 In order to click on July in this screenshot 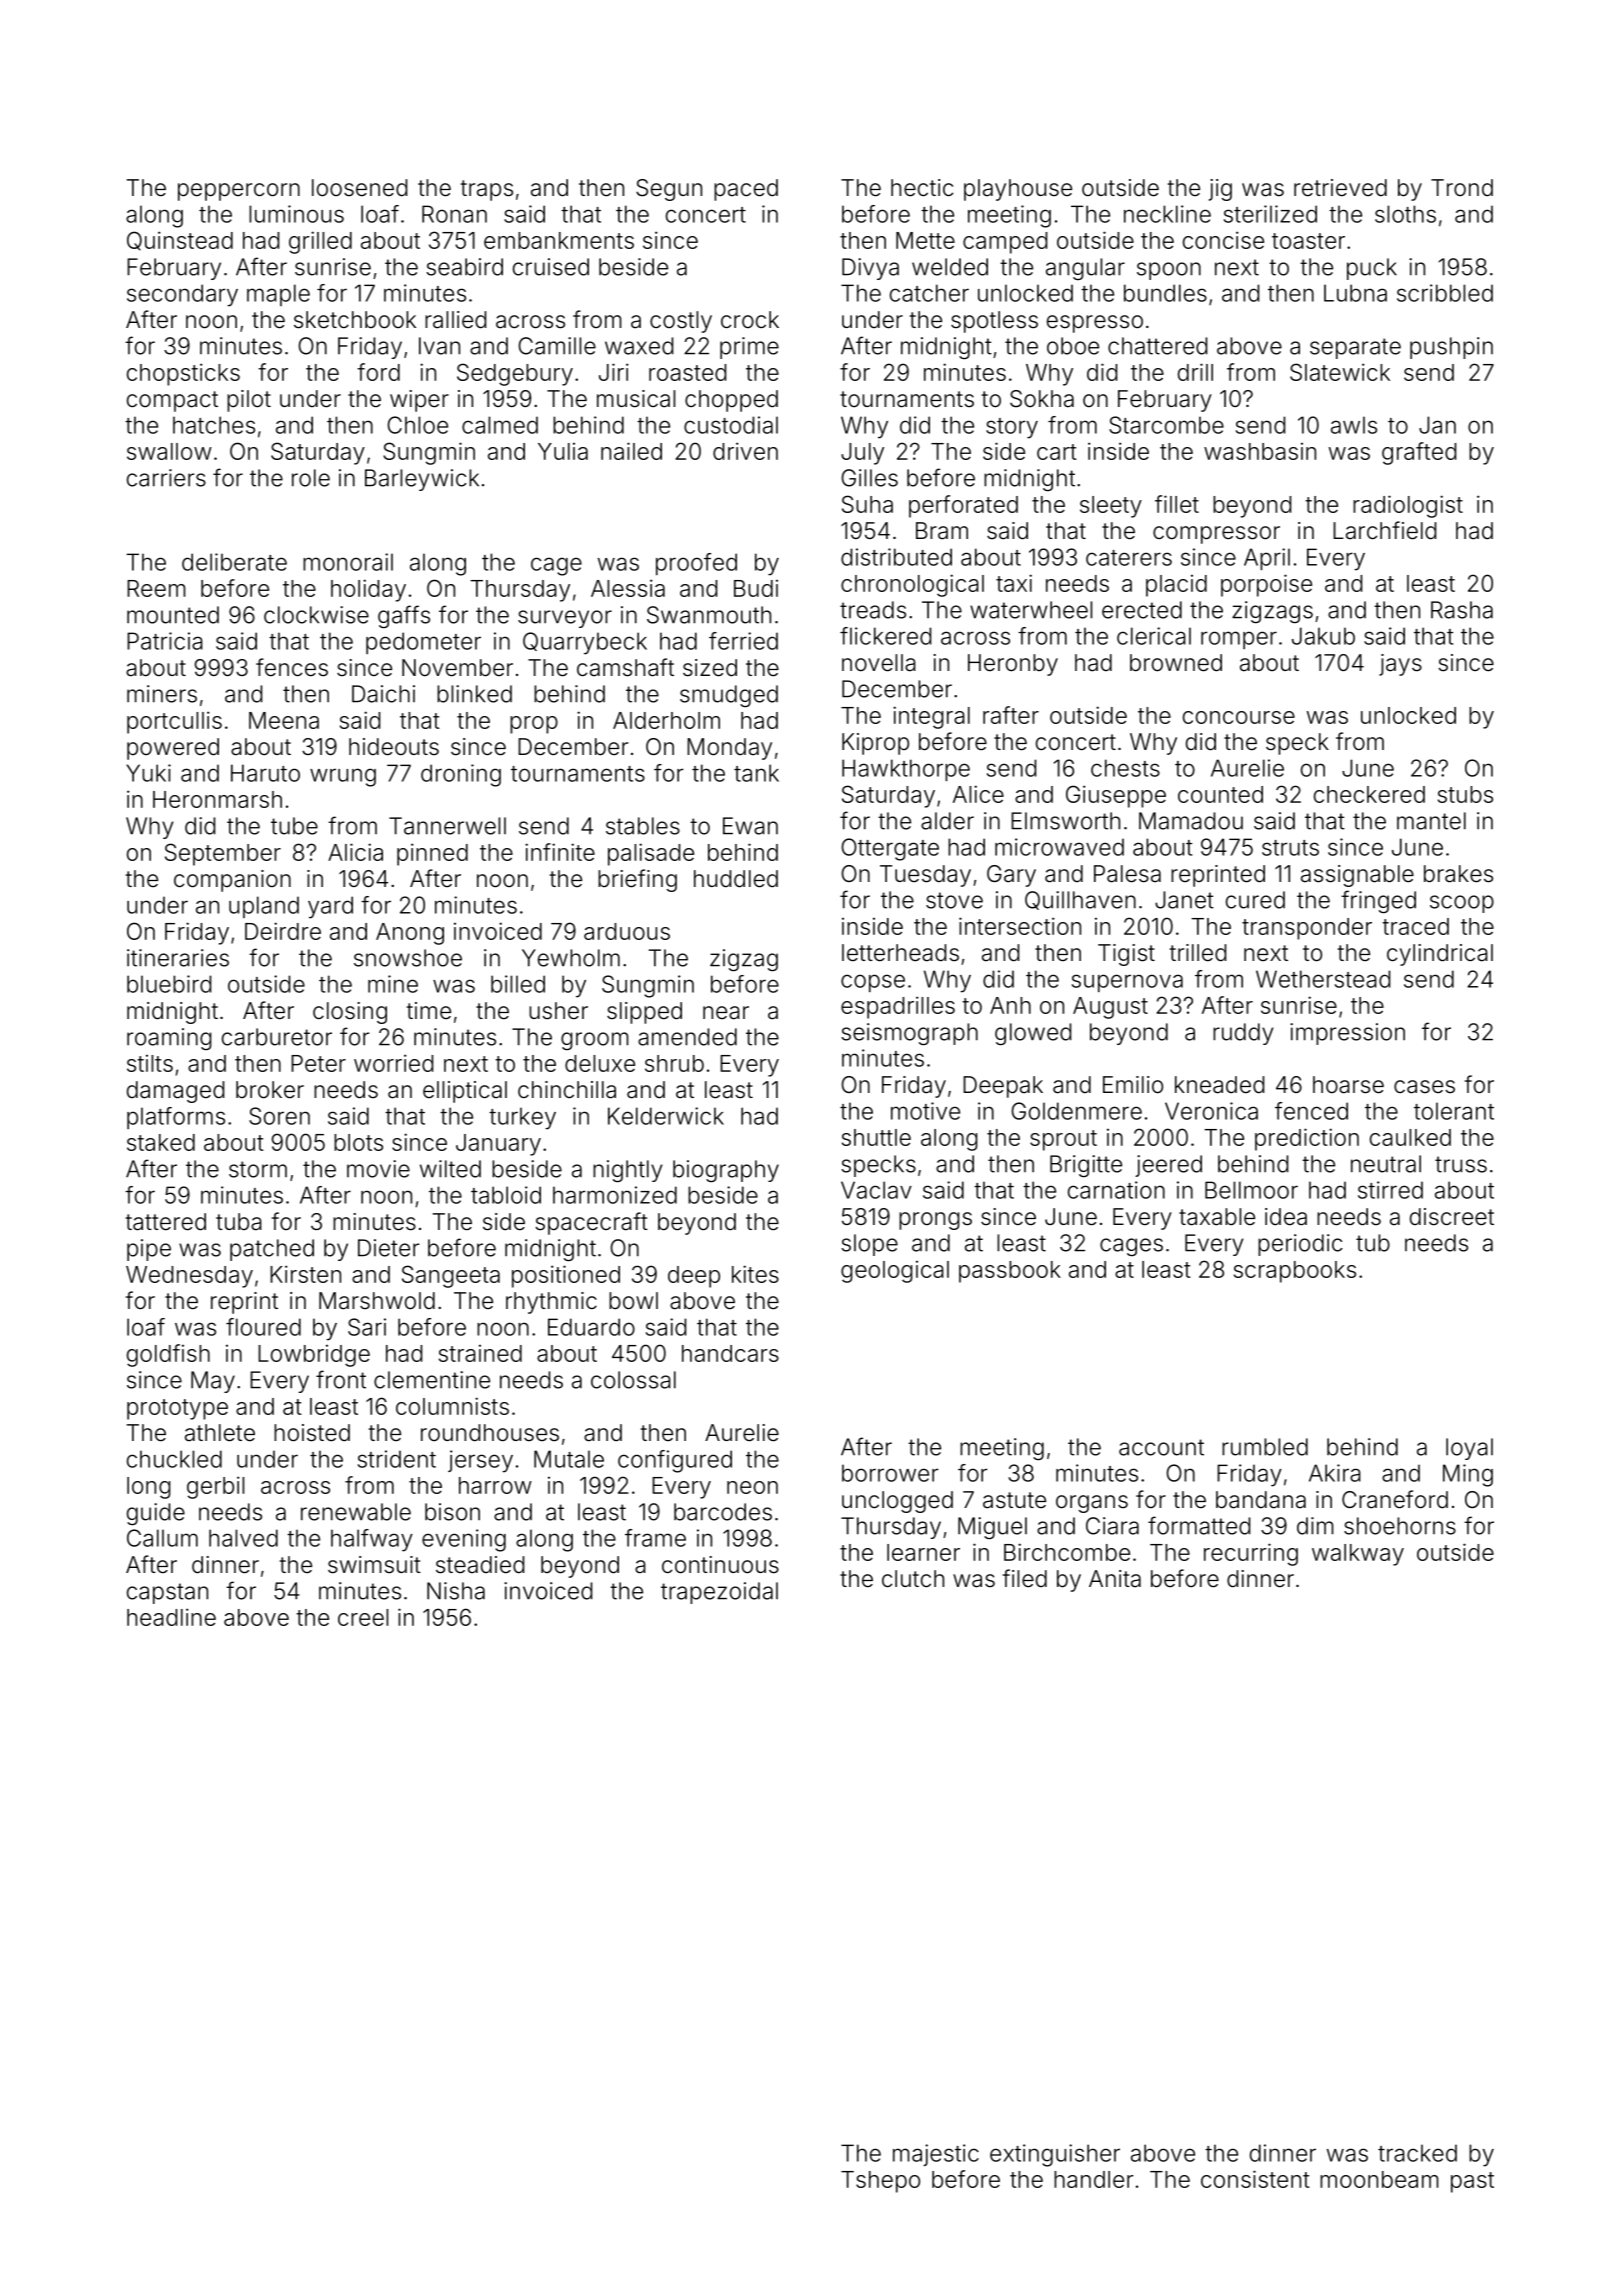, I will do `click(862, 454)`.
